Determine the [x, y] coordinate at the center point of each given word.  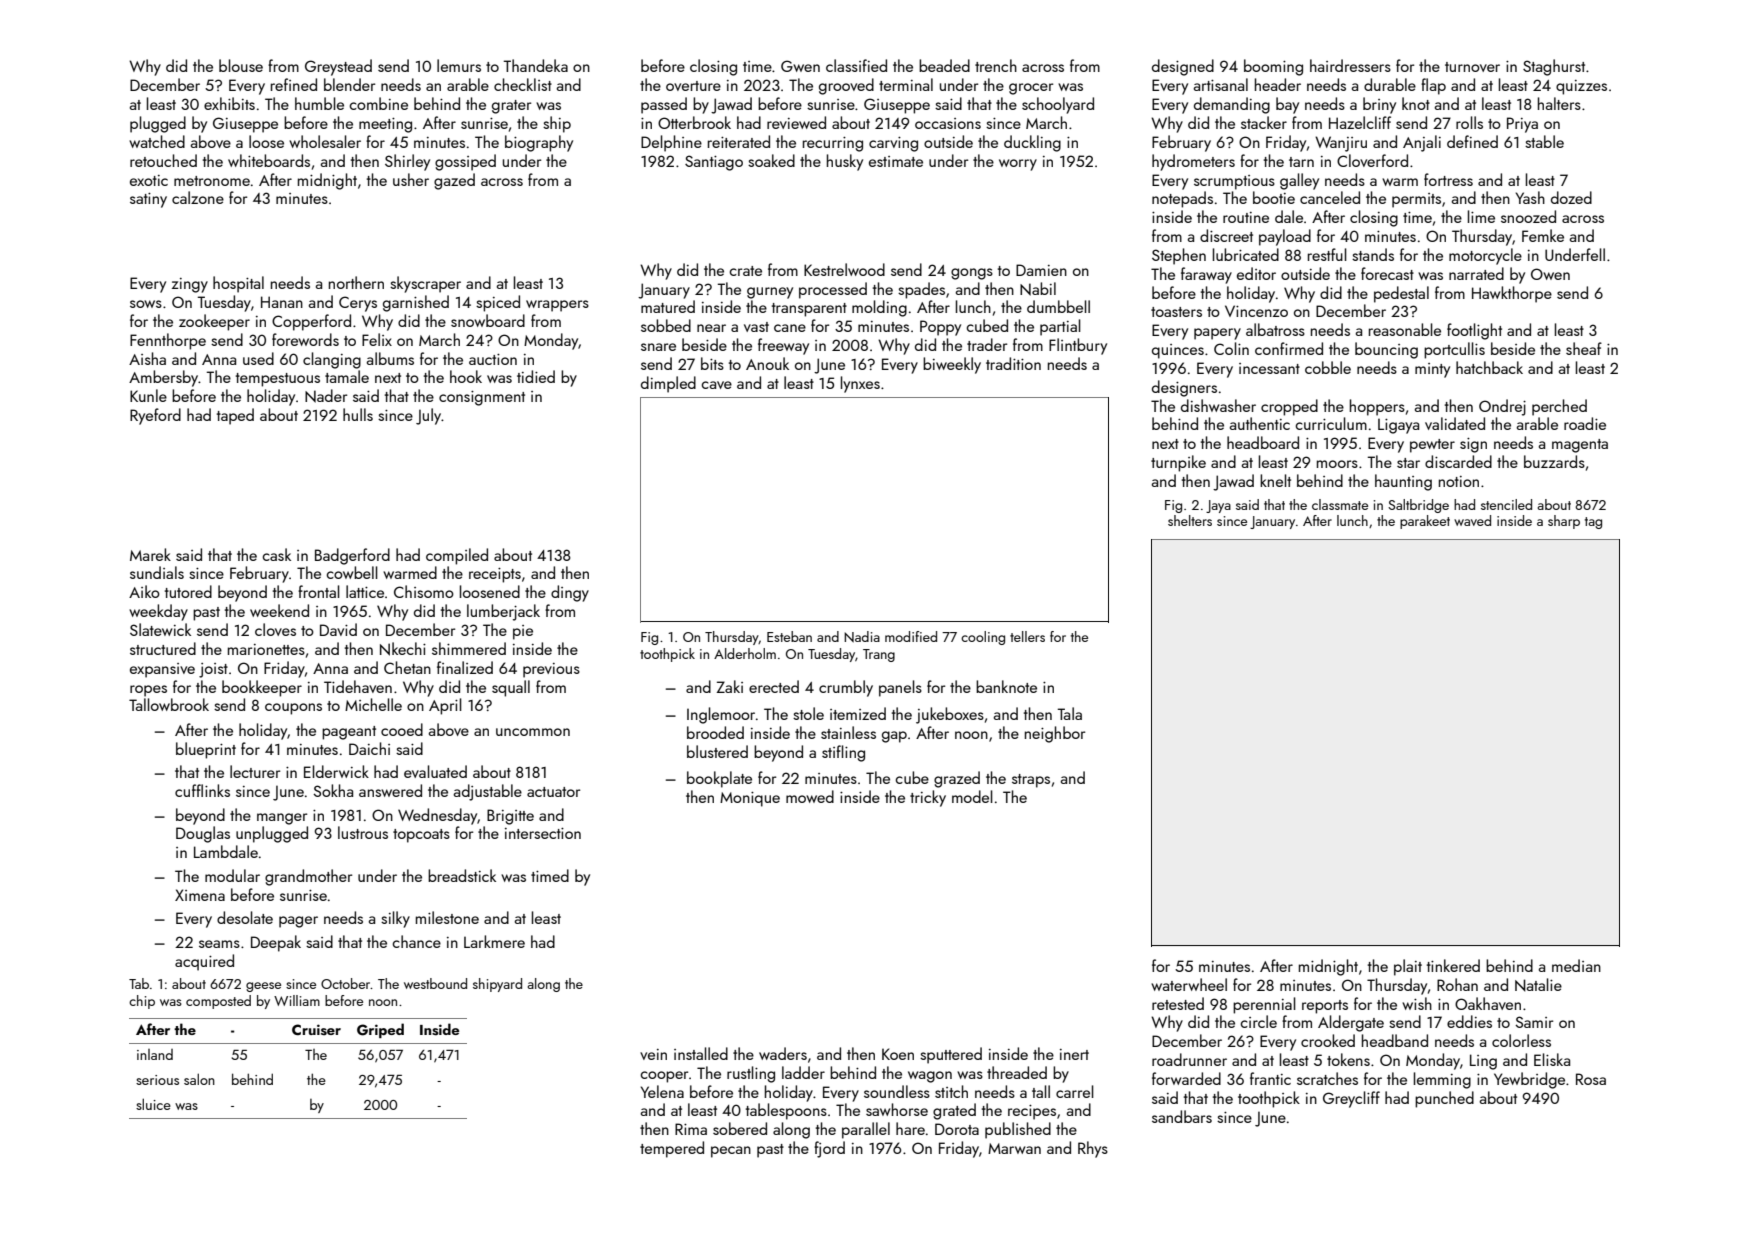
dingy [570, 593]
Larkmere [494, 941]
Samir [1534, 1022]
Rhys [1093, 1149]
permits [1416, 200]
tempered [672, 1149]
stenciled [1506, 504]
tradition [1013, 363]
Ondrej [1502, 407]
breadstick [462, 875]
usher [411, 179]
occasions [948, 123]
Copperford [311, 322]
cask [276, 554]
